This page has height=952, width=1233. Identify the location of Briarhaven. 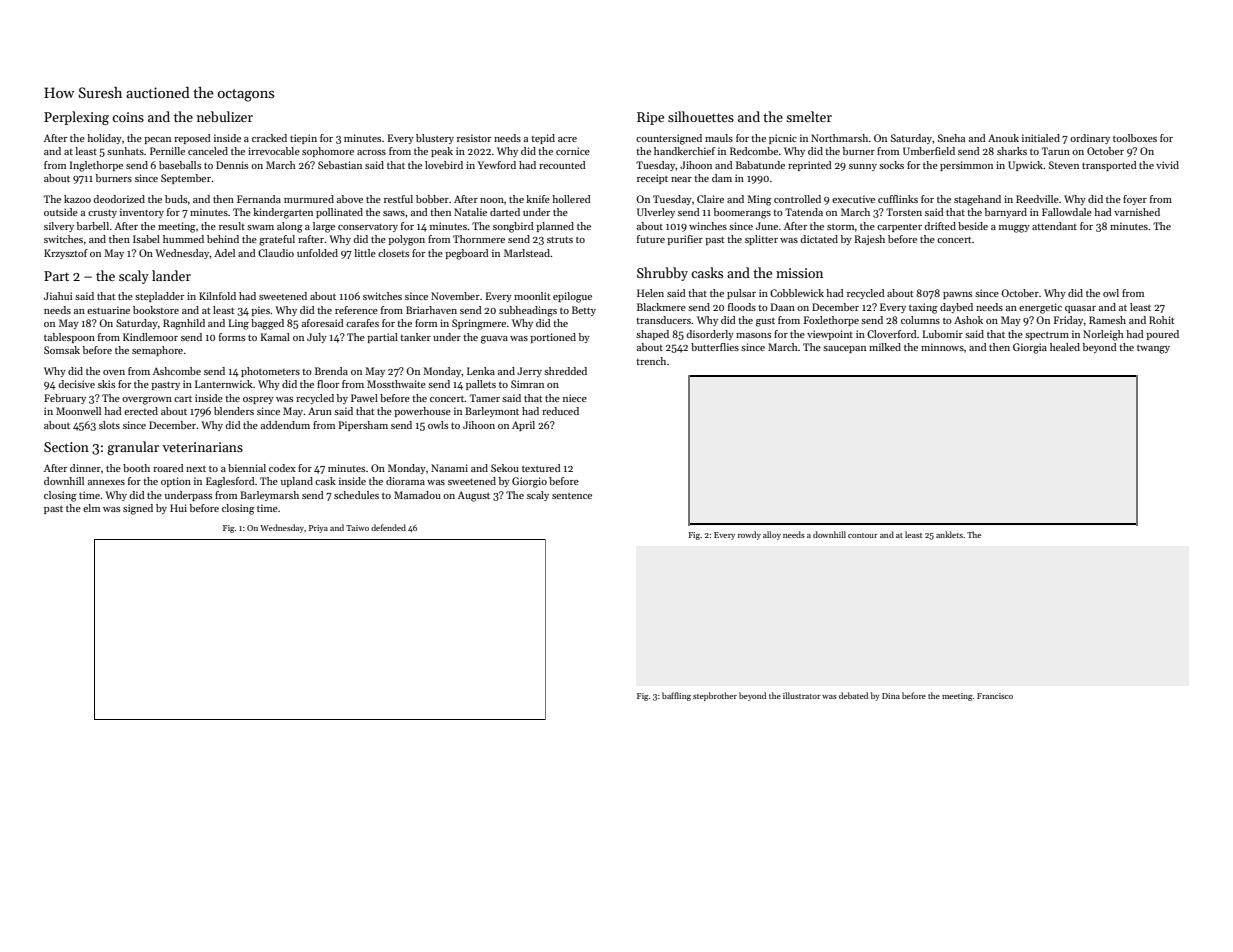
(431, 310).
